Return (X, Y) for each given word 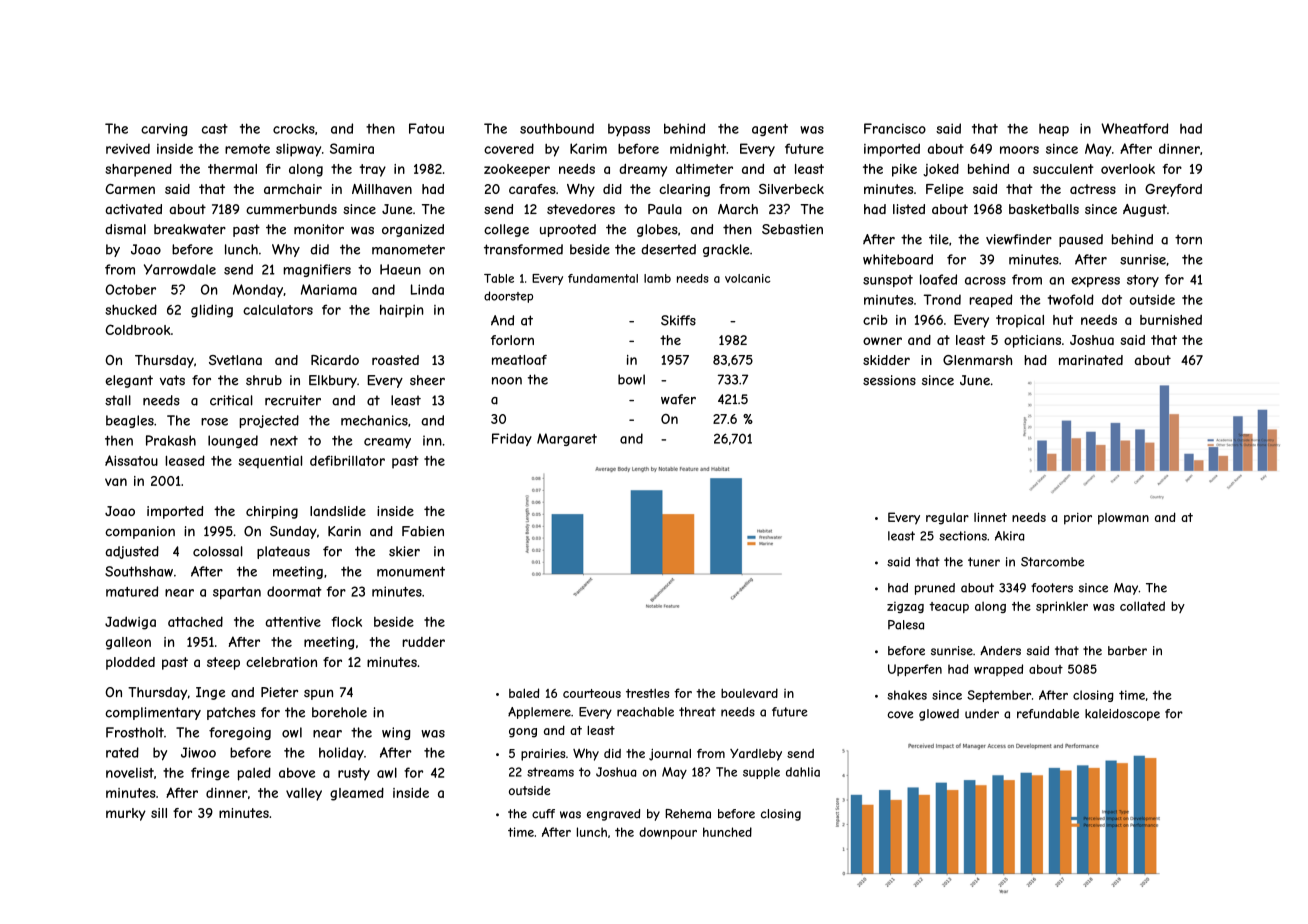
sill (159, 813)
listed (909, 209)
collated (1142, 606)
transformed (523, 249)
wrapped (998, 670)
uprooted (568, 230)
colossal (218, 551)
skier (404, 551)
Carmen (130, 189)
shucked (131, 309)
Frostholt (135, 732)
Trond (942, 299)
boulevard (749, 693)
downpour (668, 833)
